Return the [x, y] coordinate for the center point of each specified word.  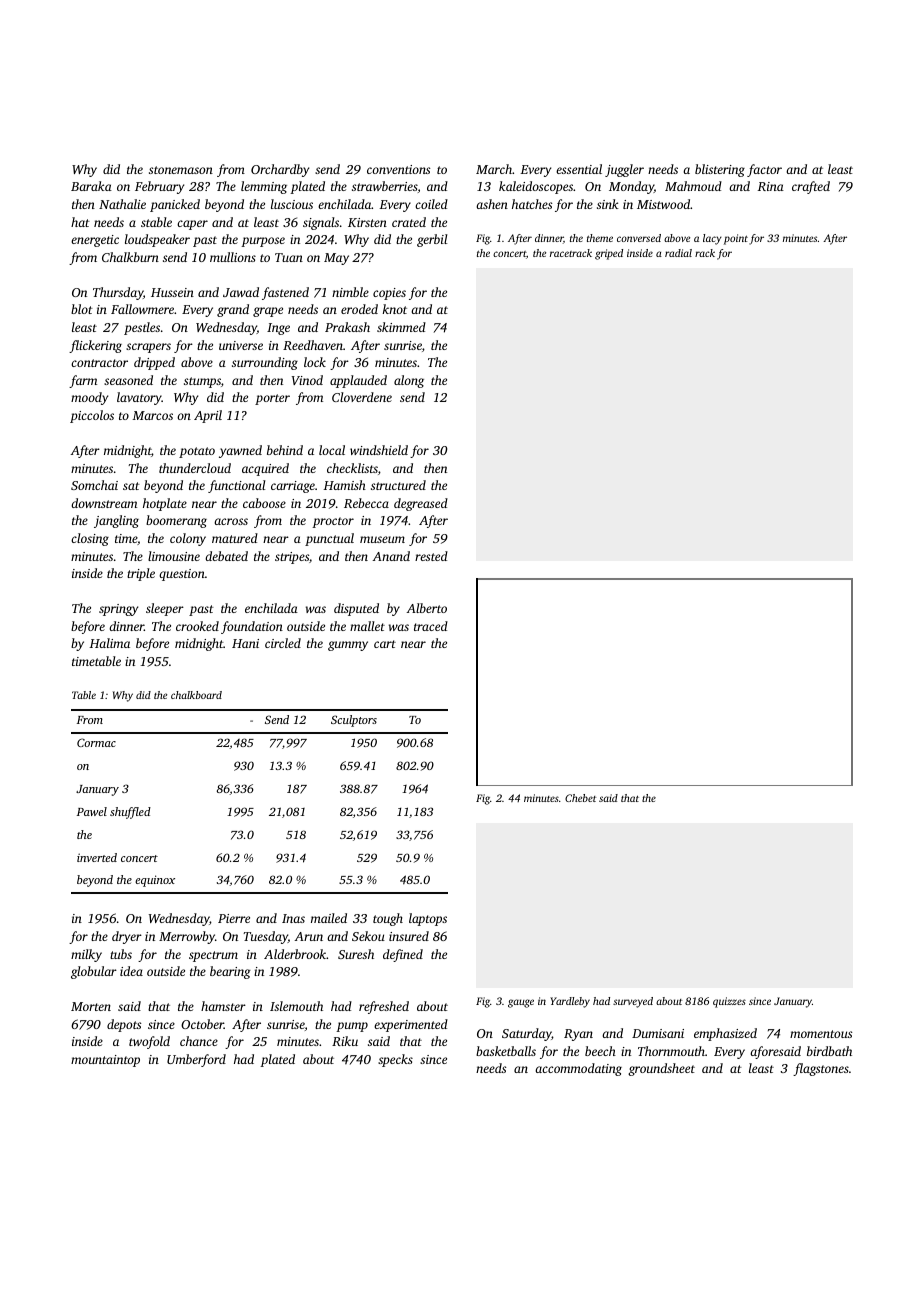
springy [118, 610]
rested [431, 556]
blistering [720, 170]
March [494, 169]
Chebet [580, 798]
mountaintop [105, 1061]
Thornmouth [671, 1051]
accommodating [578, 1069]
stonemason [181, 170]
